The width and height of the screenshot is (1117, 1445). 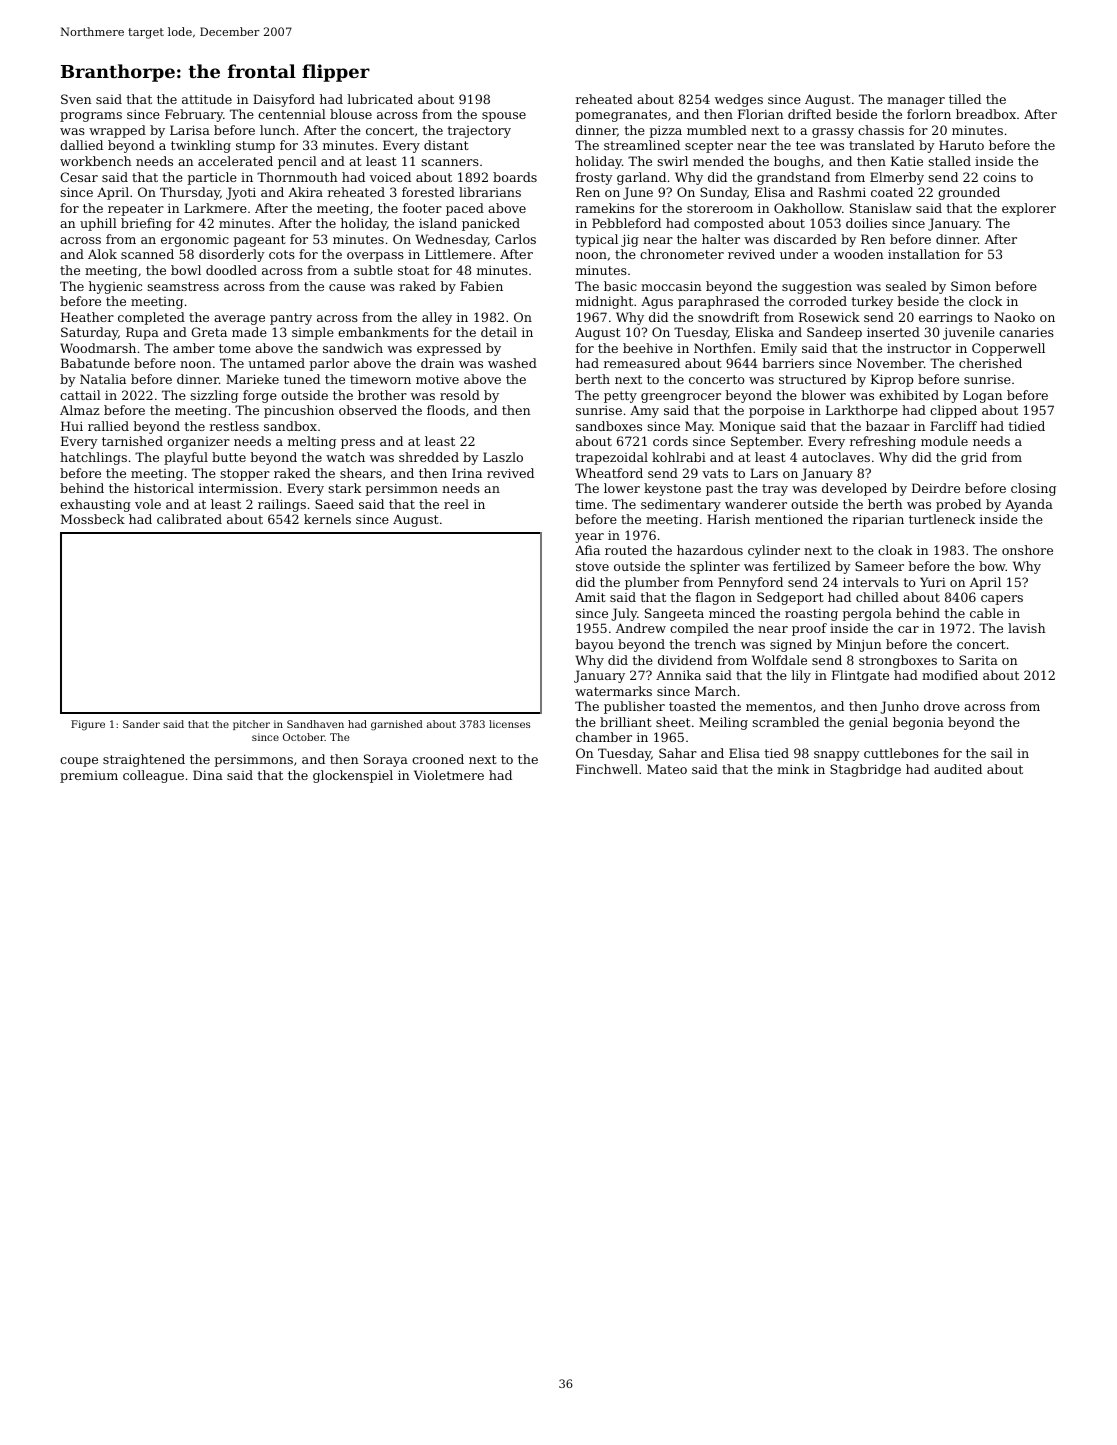 I want to click on Marieke, so click(x=252, y=379).
